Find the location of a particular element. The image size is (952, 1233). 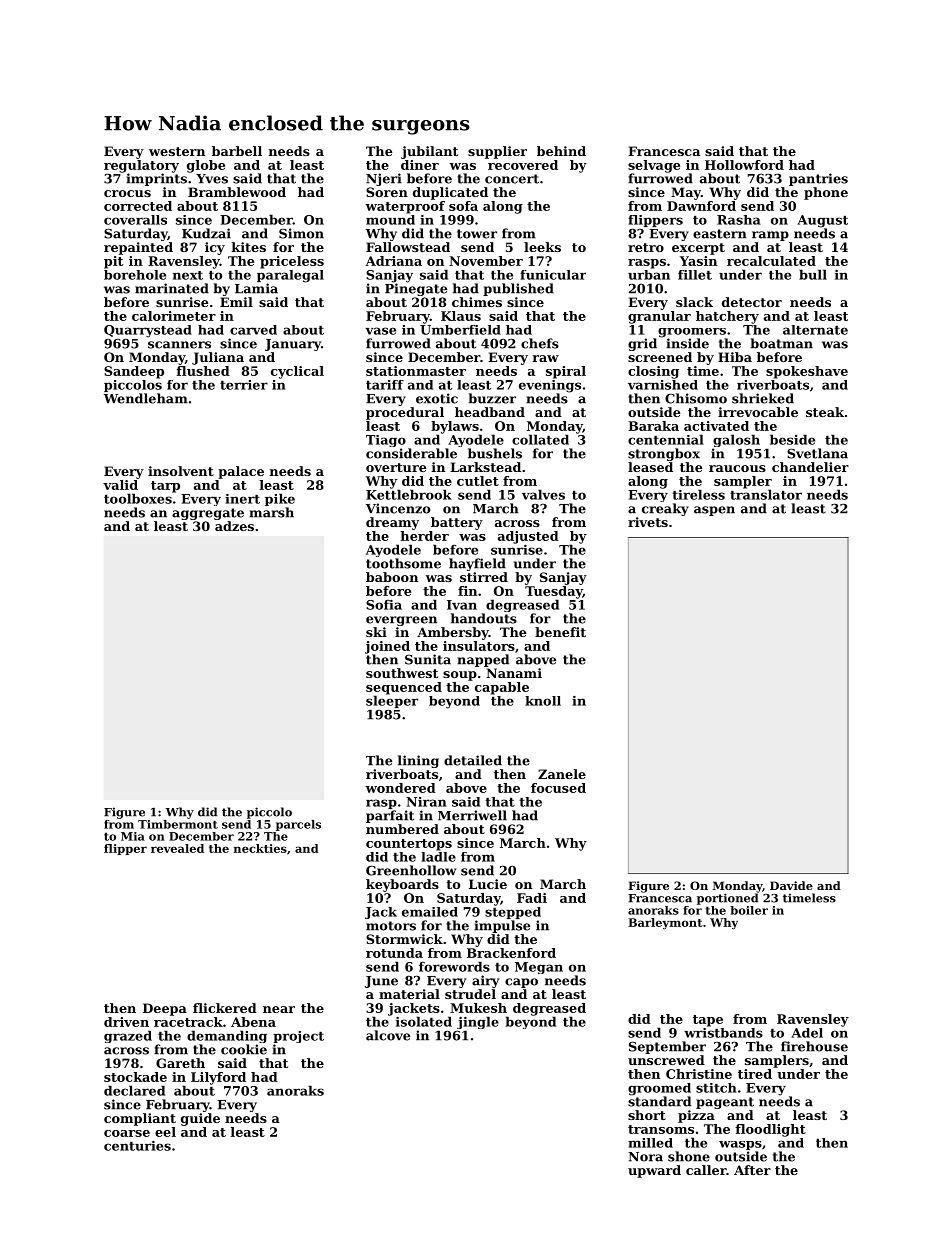

Timbermont is located at coordinates (178, 824).
